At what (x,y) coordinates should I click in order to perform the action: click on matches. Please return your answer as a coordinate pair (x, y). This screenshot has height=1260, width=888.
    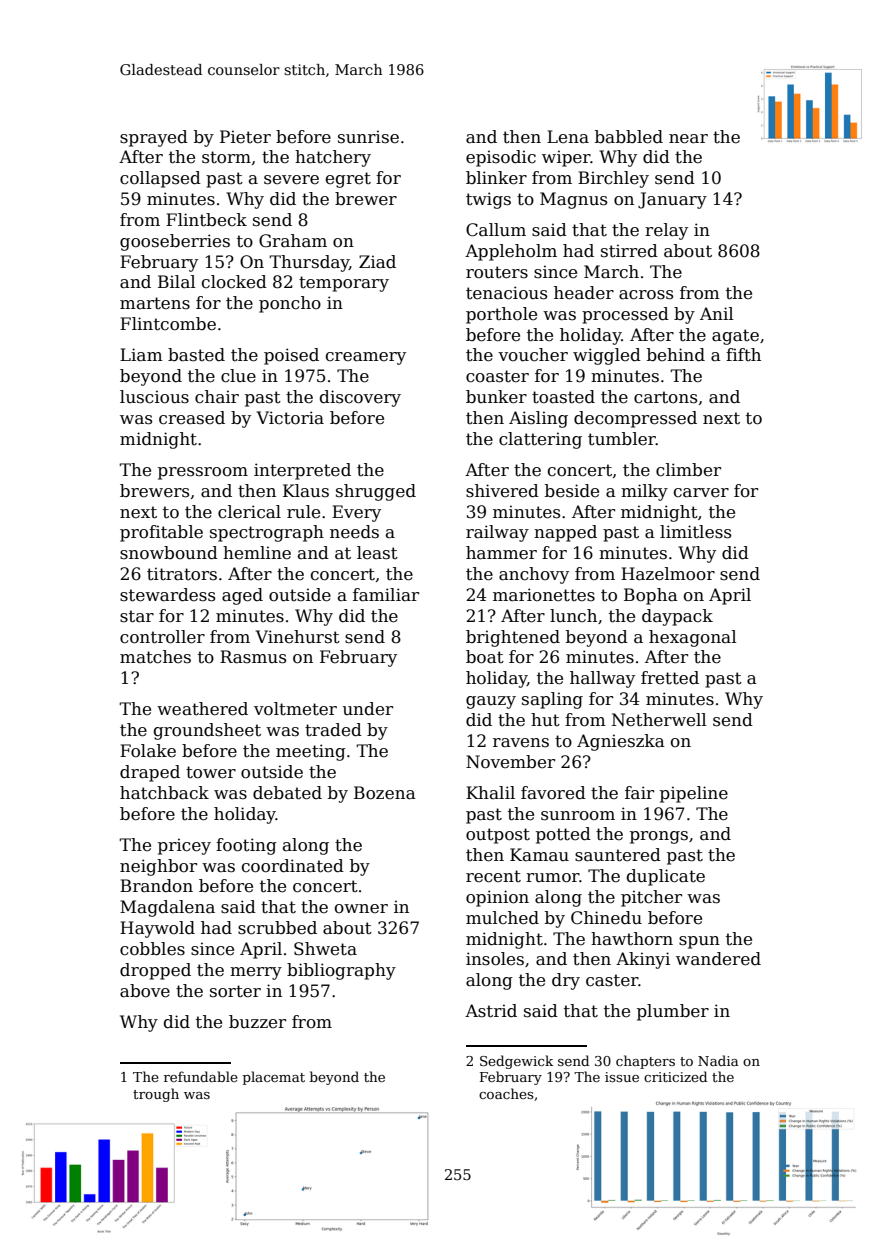
    Looking at the image, I should click on (155, 657).
